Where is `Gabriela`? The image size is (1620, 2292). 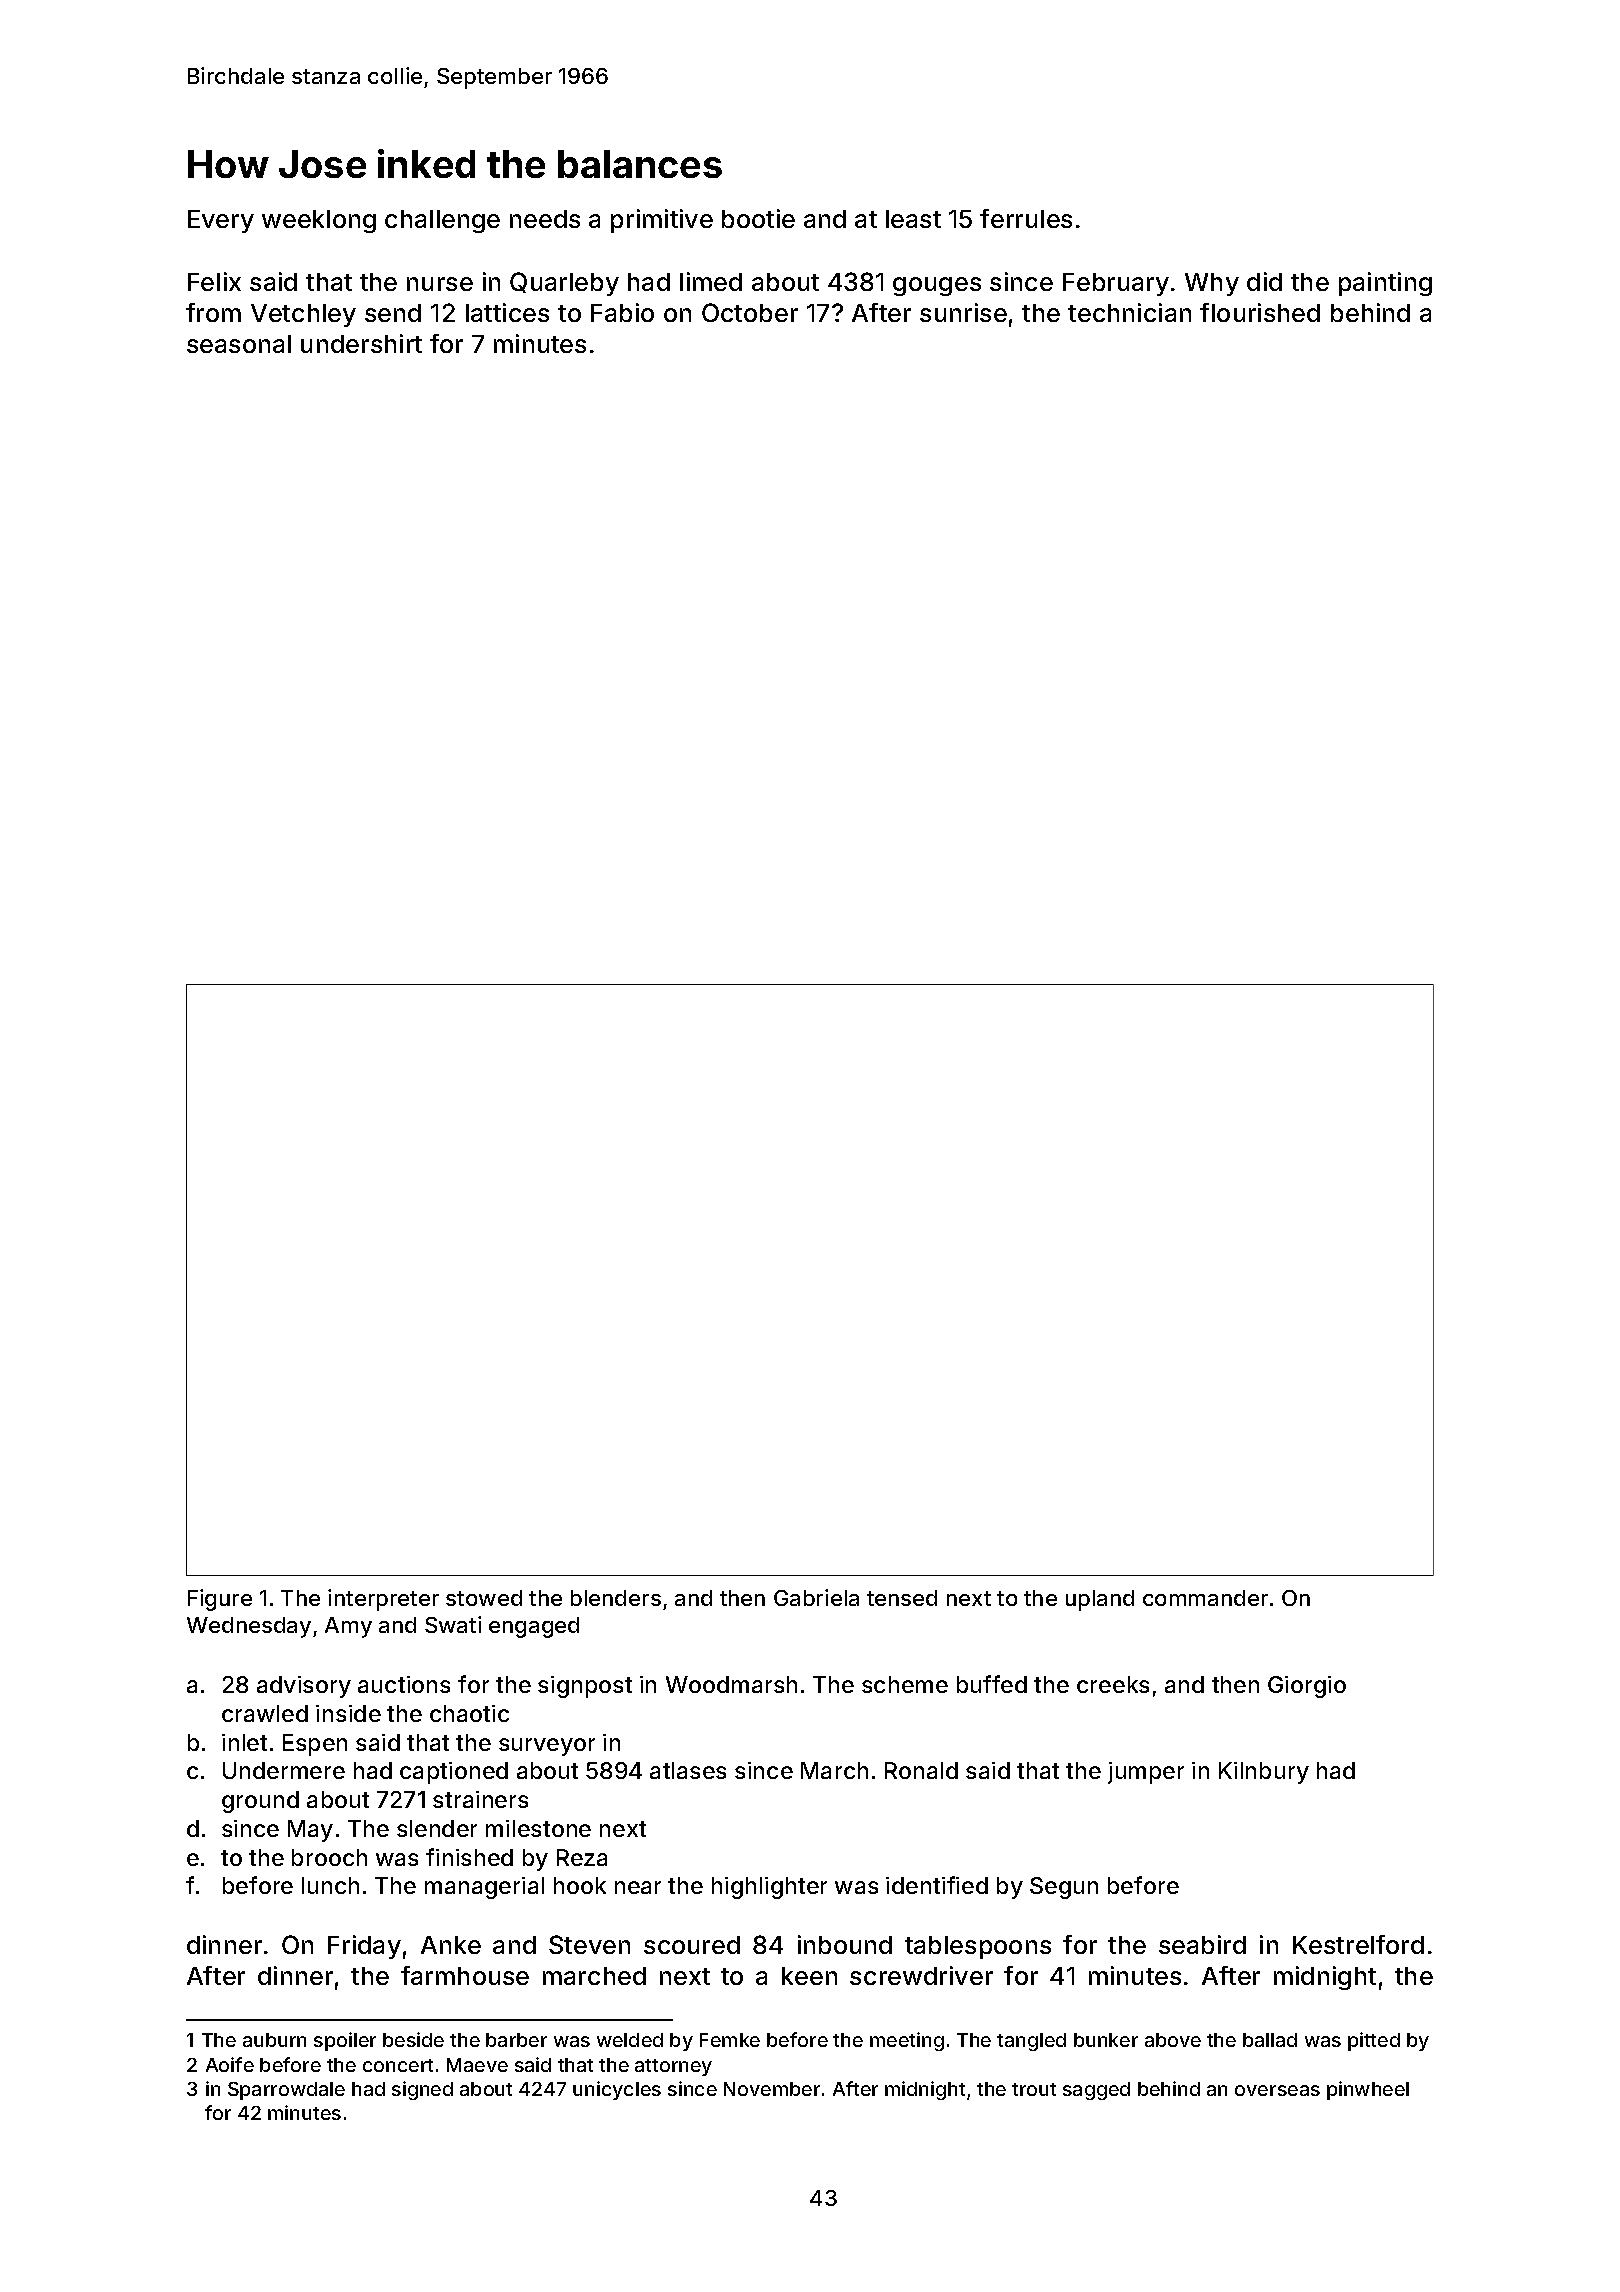
Gabriela is located at coordinates (816, 1597).
